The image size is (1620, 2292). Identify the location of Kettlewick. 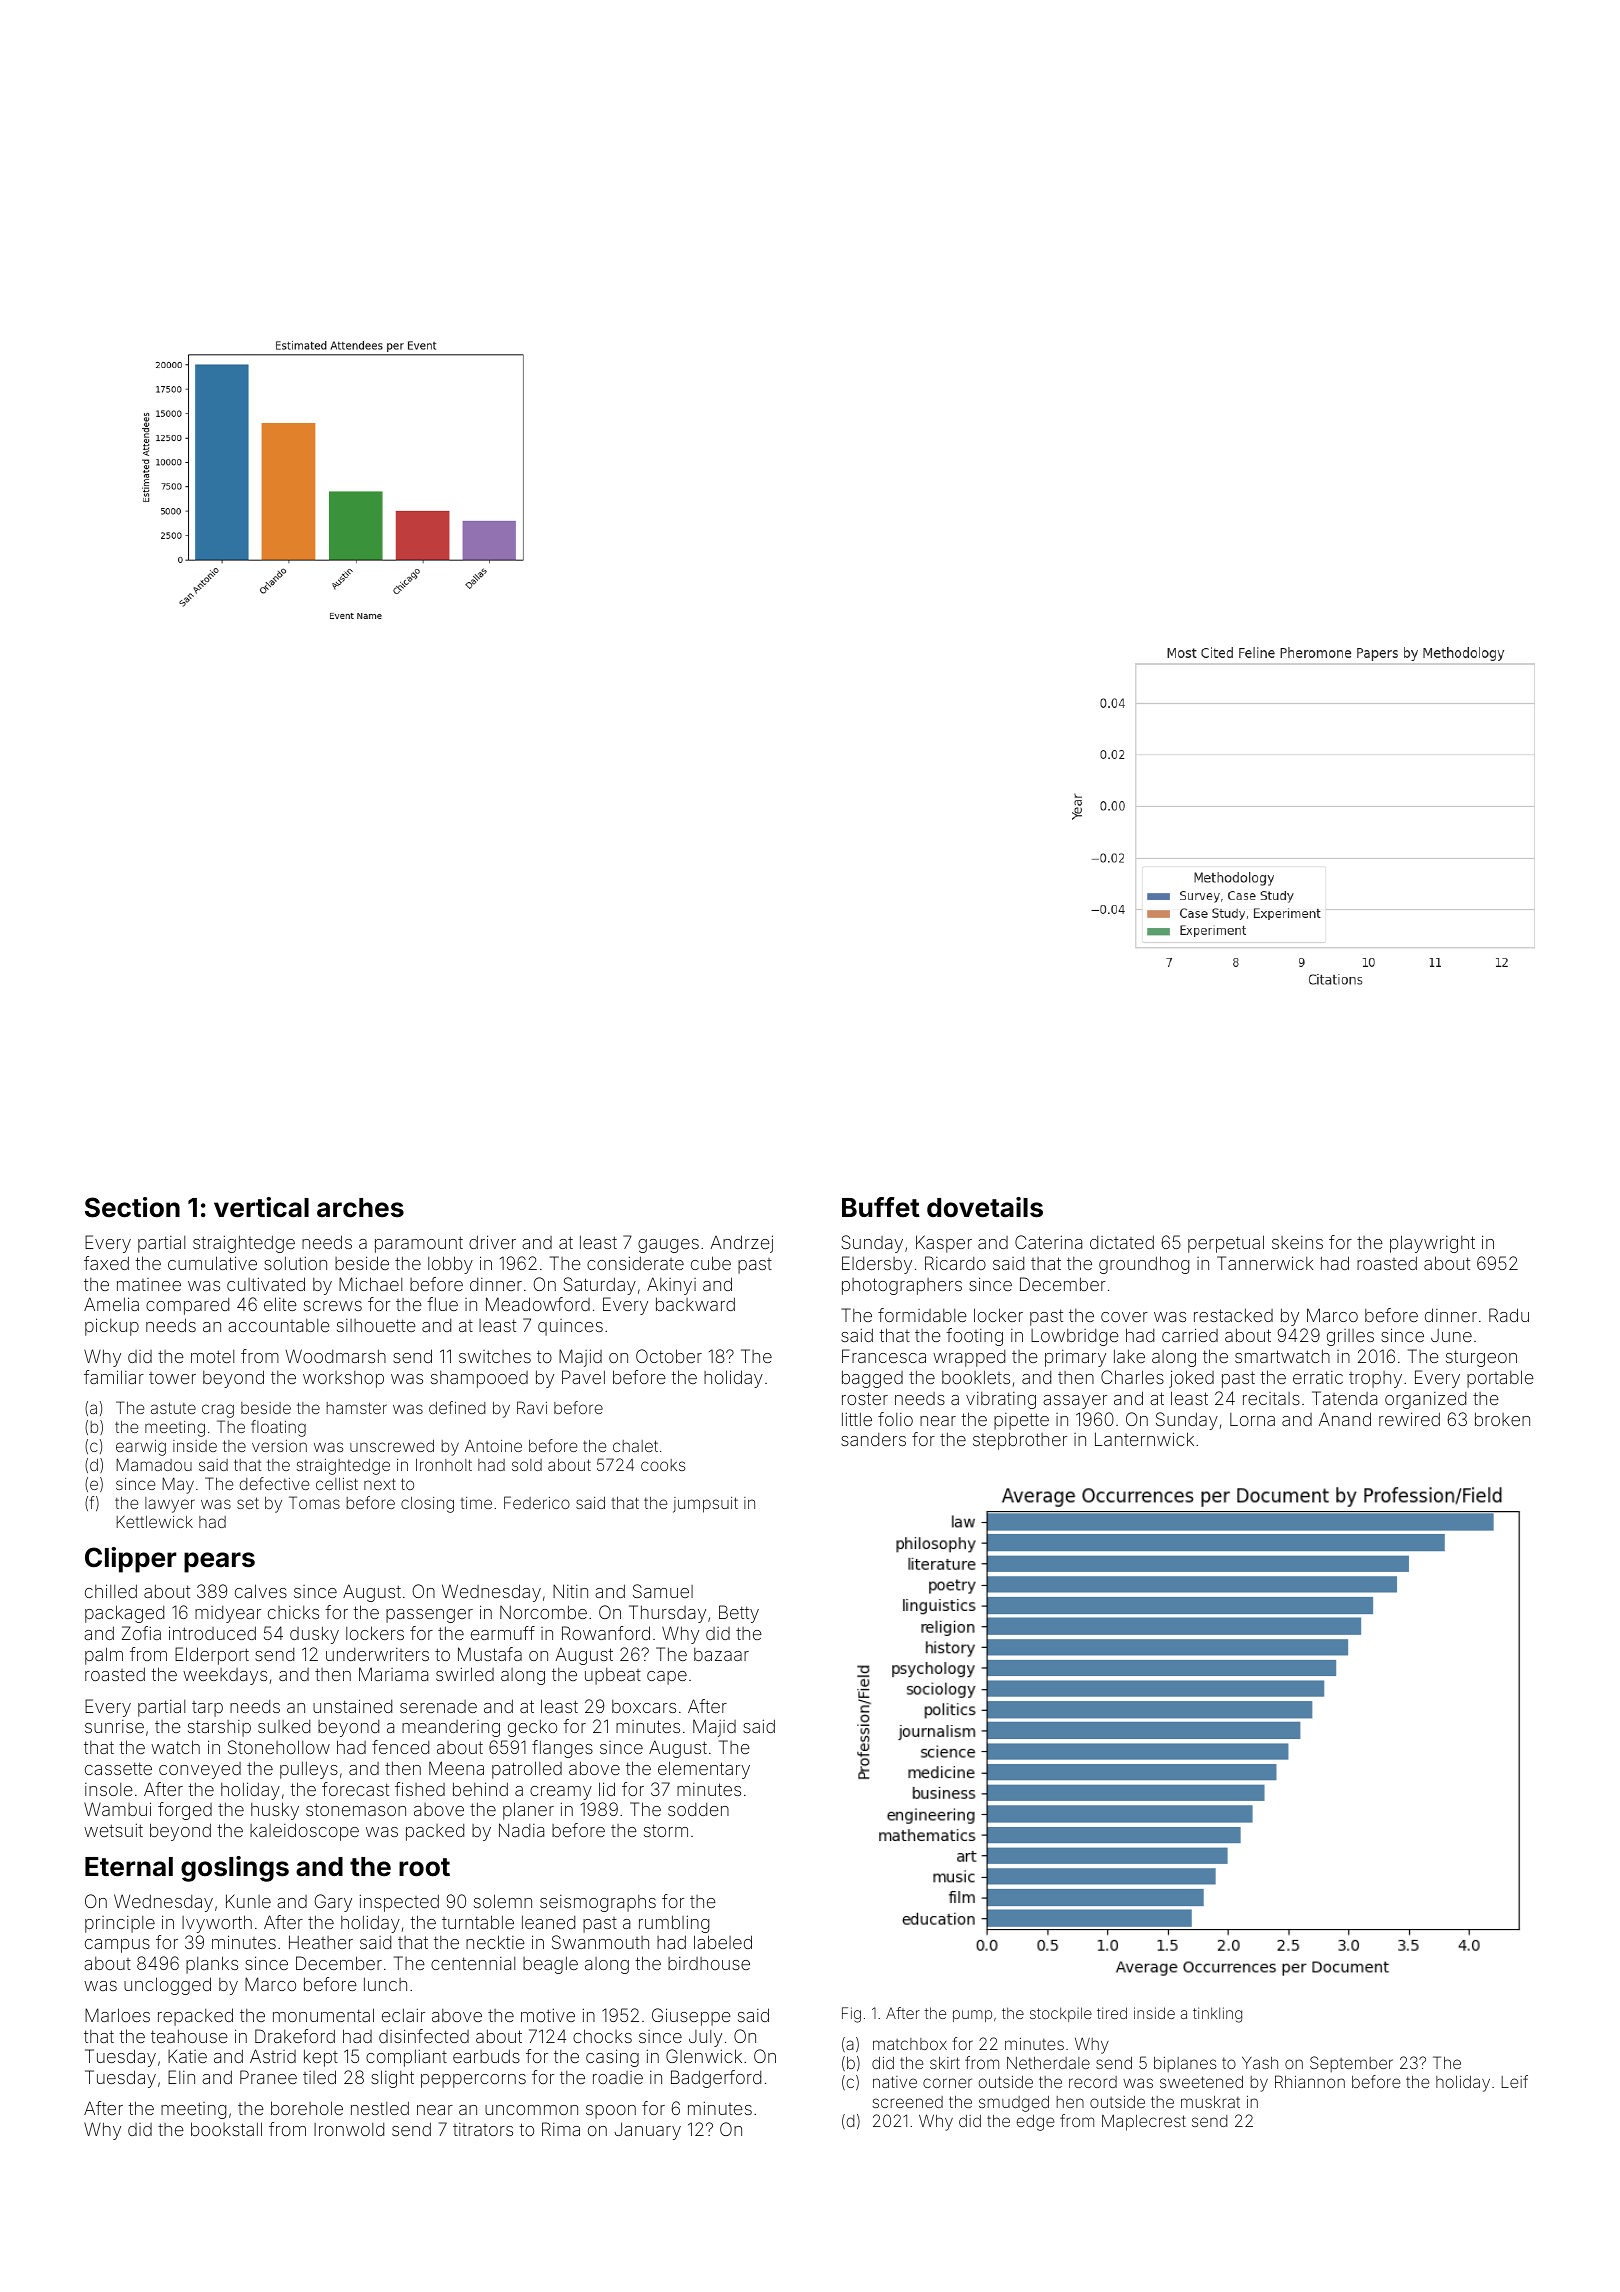
(155, 1521).
